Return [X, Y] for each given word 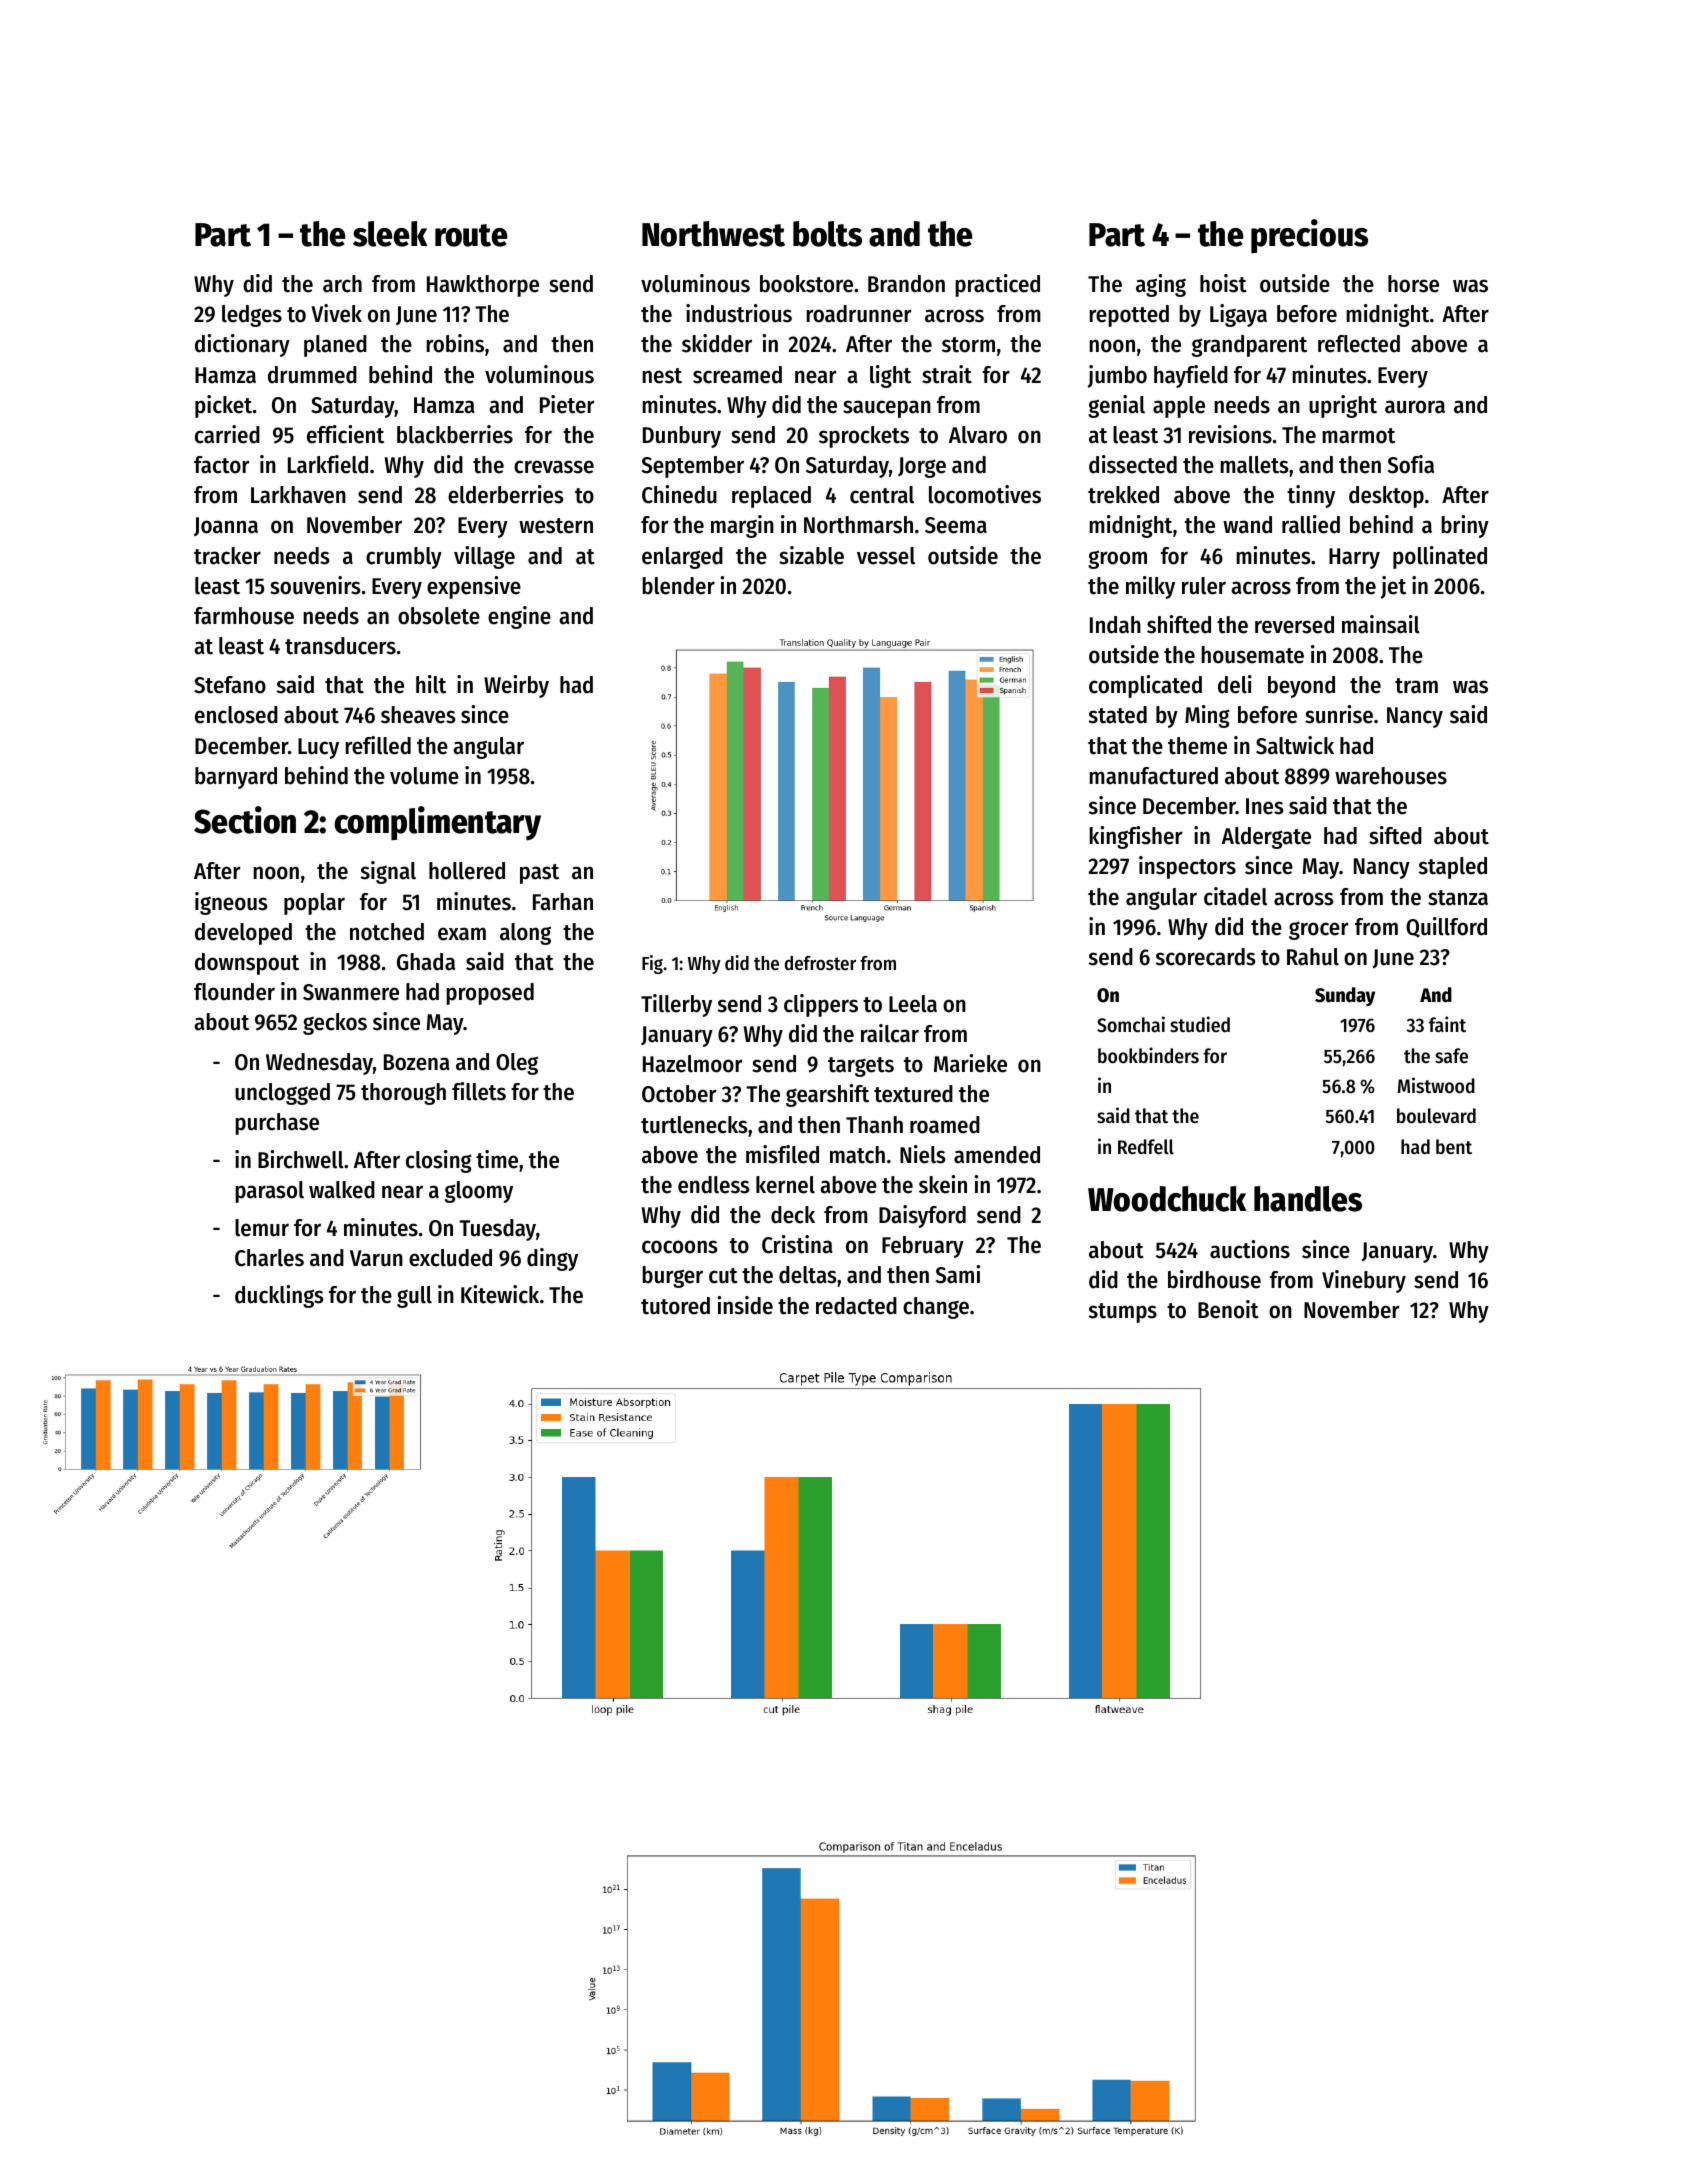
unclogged [282, 1094]
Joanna [226, 526]
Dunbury [682, 437]
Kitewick [500, 1294]
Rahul [1313, 957]
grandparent [1249, 346]
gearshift [827, 1095]
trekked [1123, 495]
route [471, 235]
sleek [390, 234]
